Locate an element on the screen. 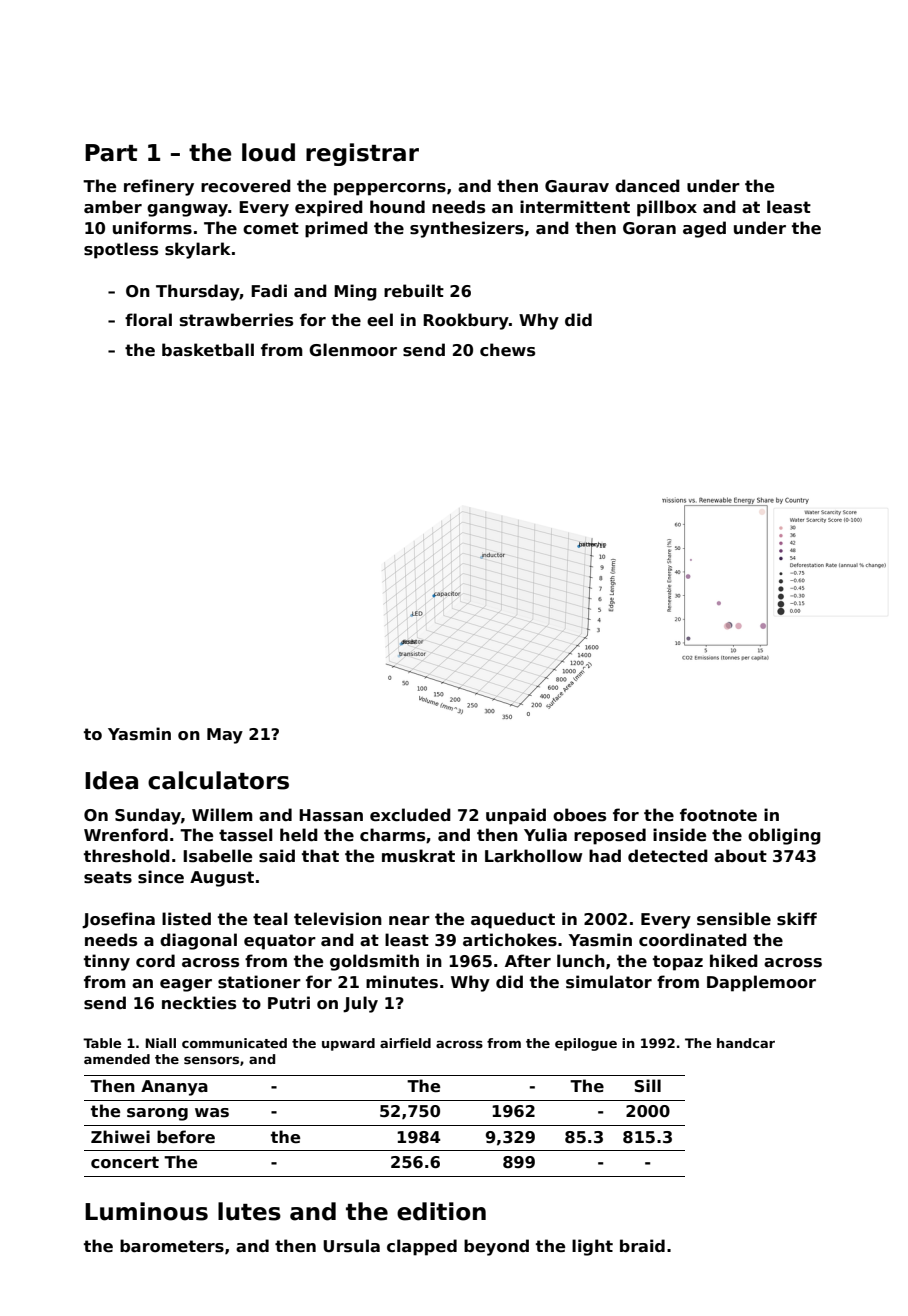  aged is located at coordinates (704, 229).
